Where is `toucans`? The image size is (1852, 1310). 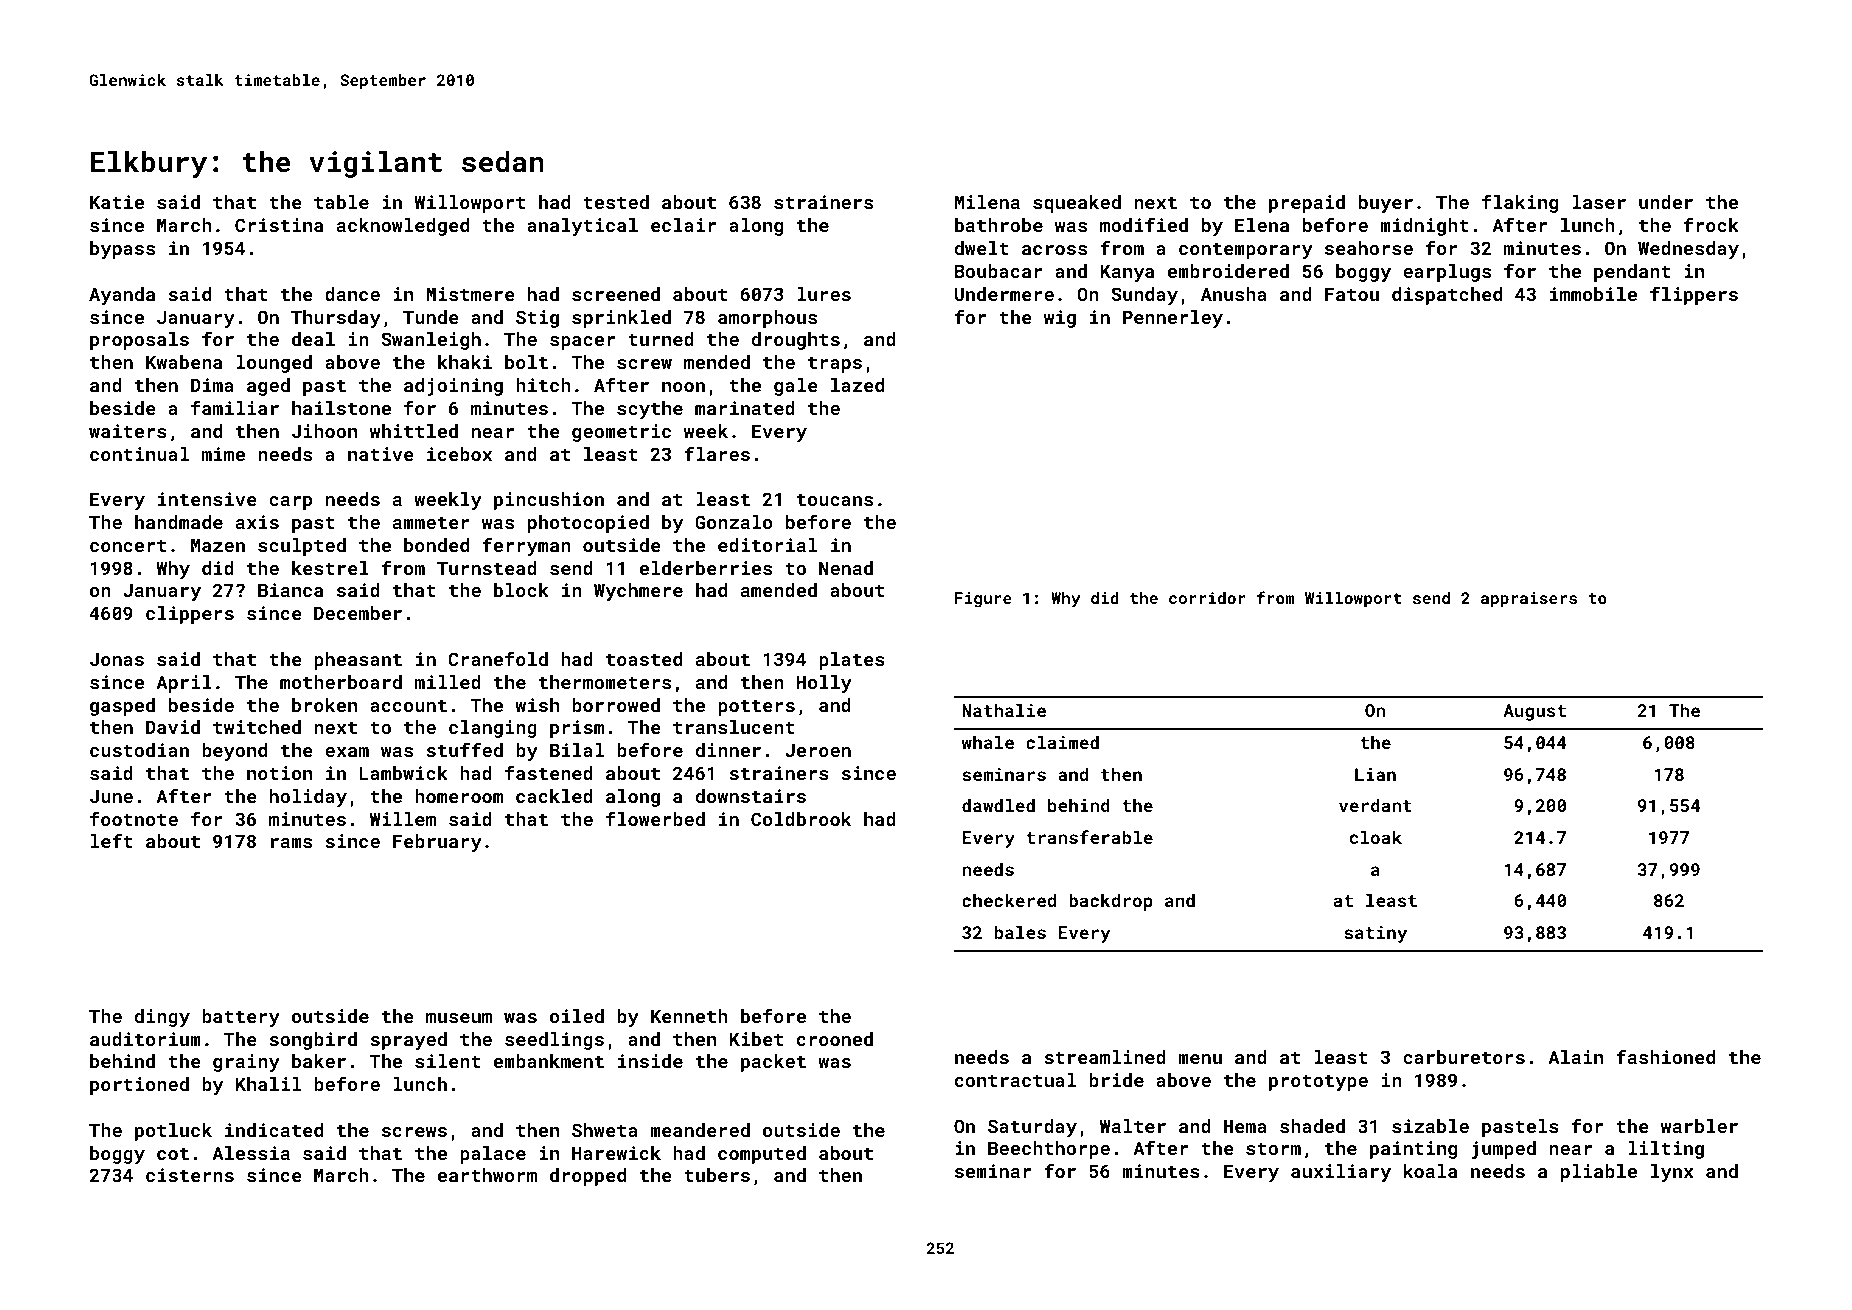 toucans is located at coordinates (835, 499).
